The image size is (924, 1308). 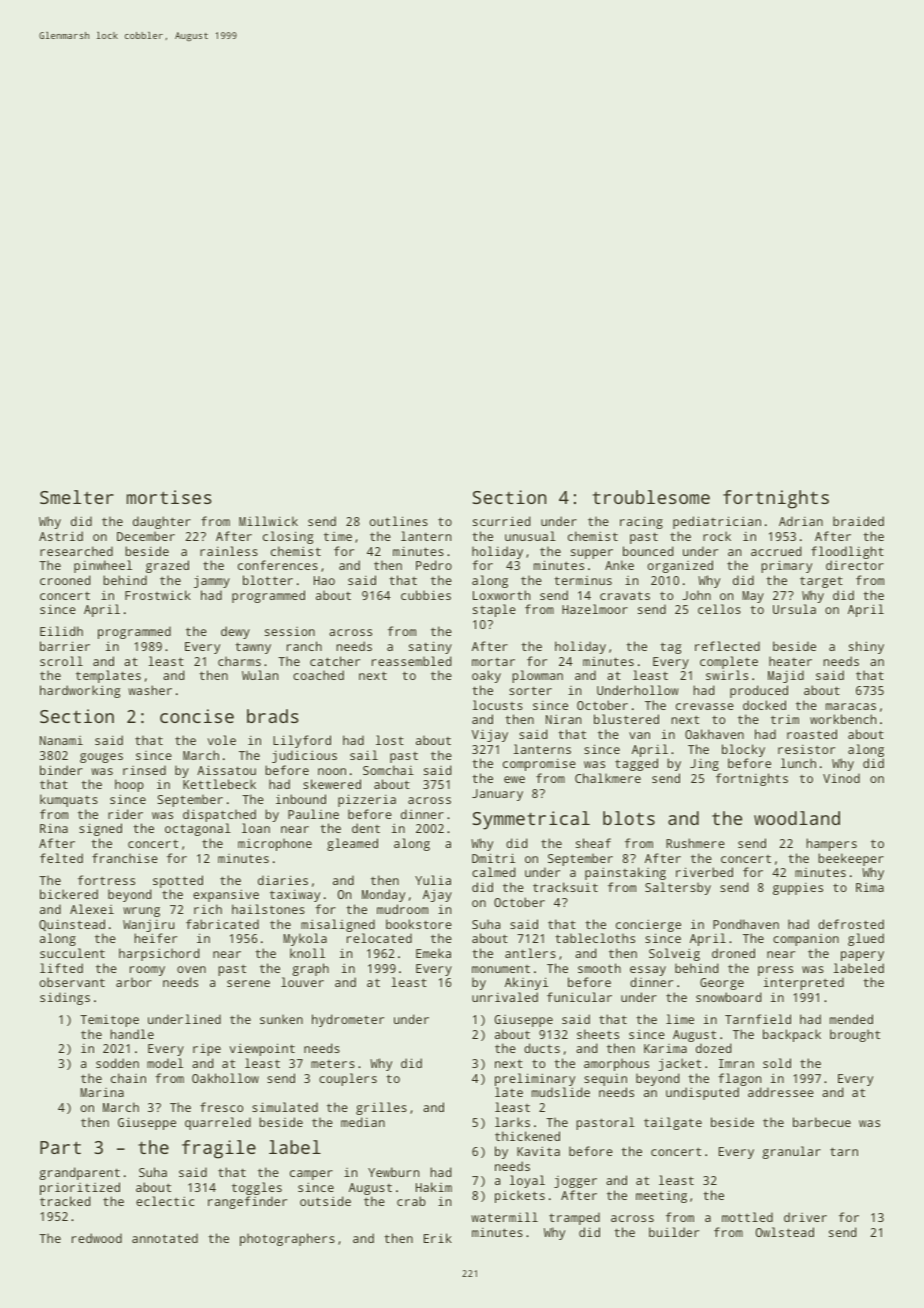 I want to click on succulent, so click(x=72, y=953).
